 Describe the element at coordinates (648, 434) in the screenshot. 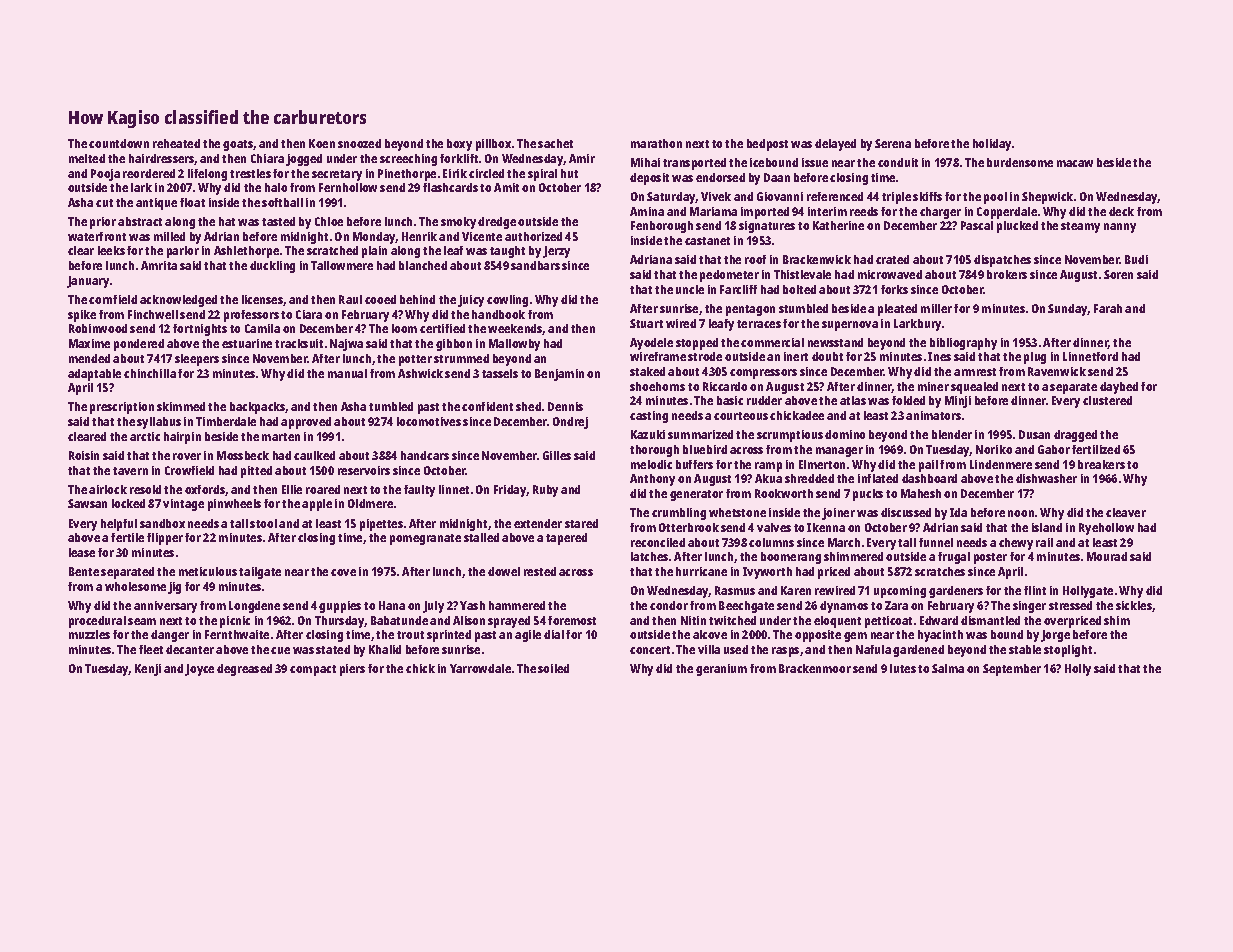

I see `Kazuki` at that location.
